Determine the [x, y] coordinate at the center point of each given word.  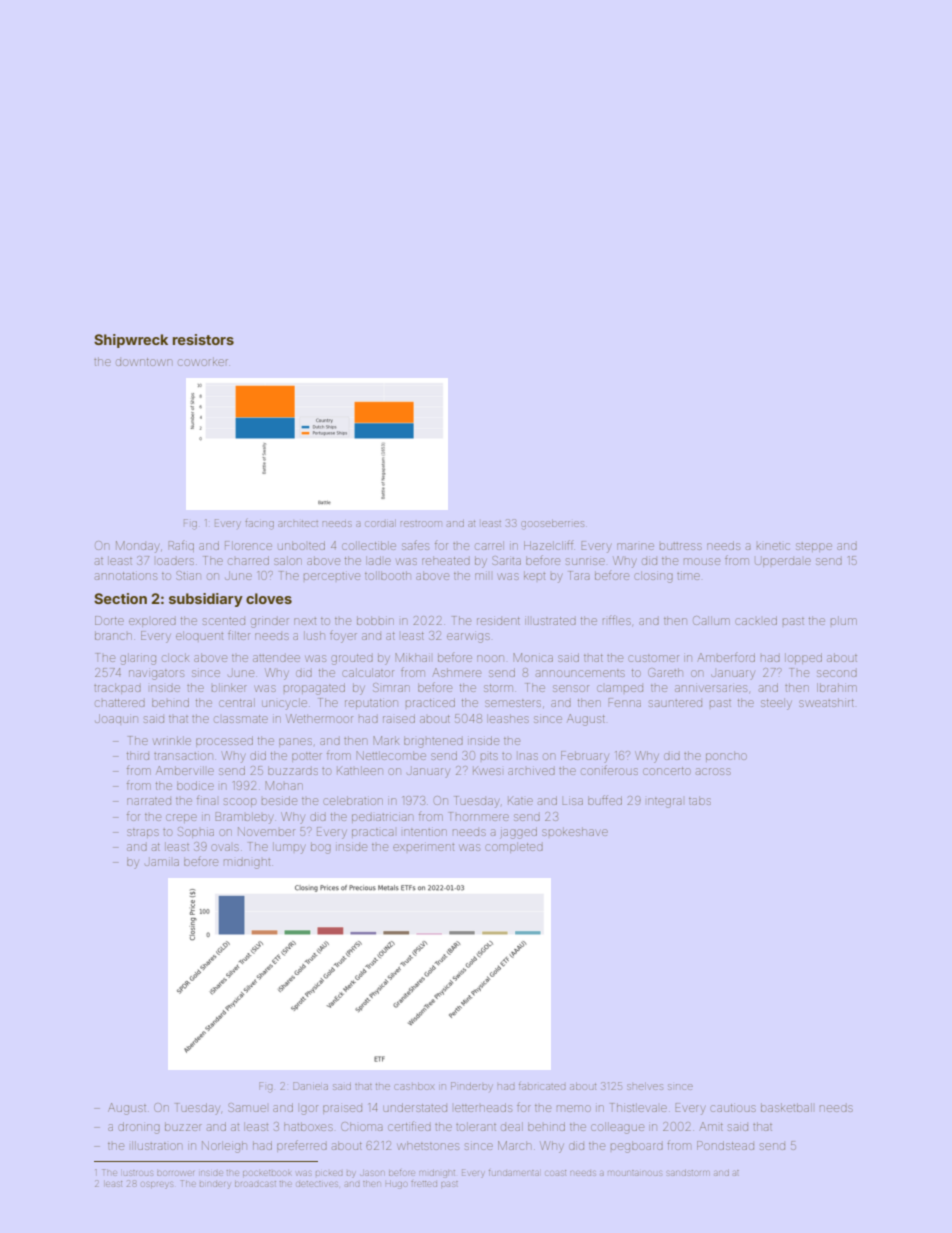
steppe [814, 547]
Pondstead [725, 1145]
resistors [203, 339]
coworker [203, 361]
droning [139, 1128]
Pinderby [472, 1086]
